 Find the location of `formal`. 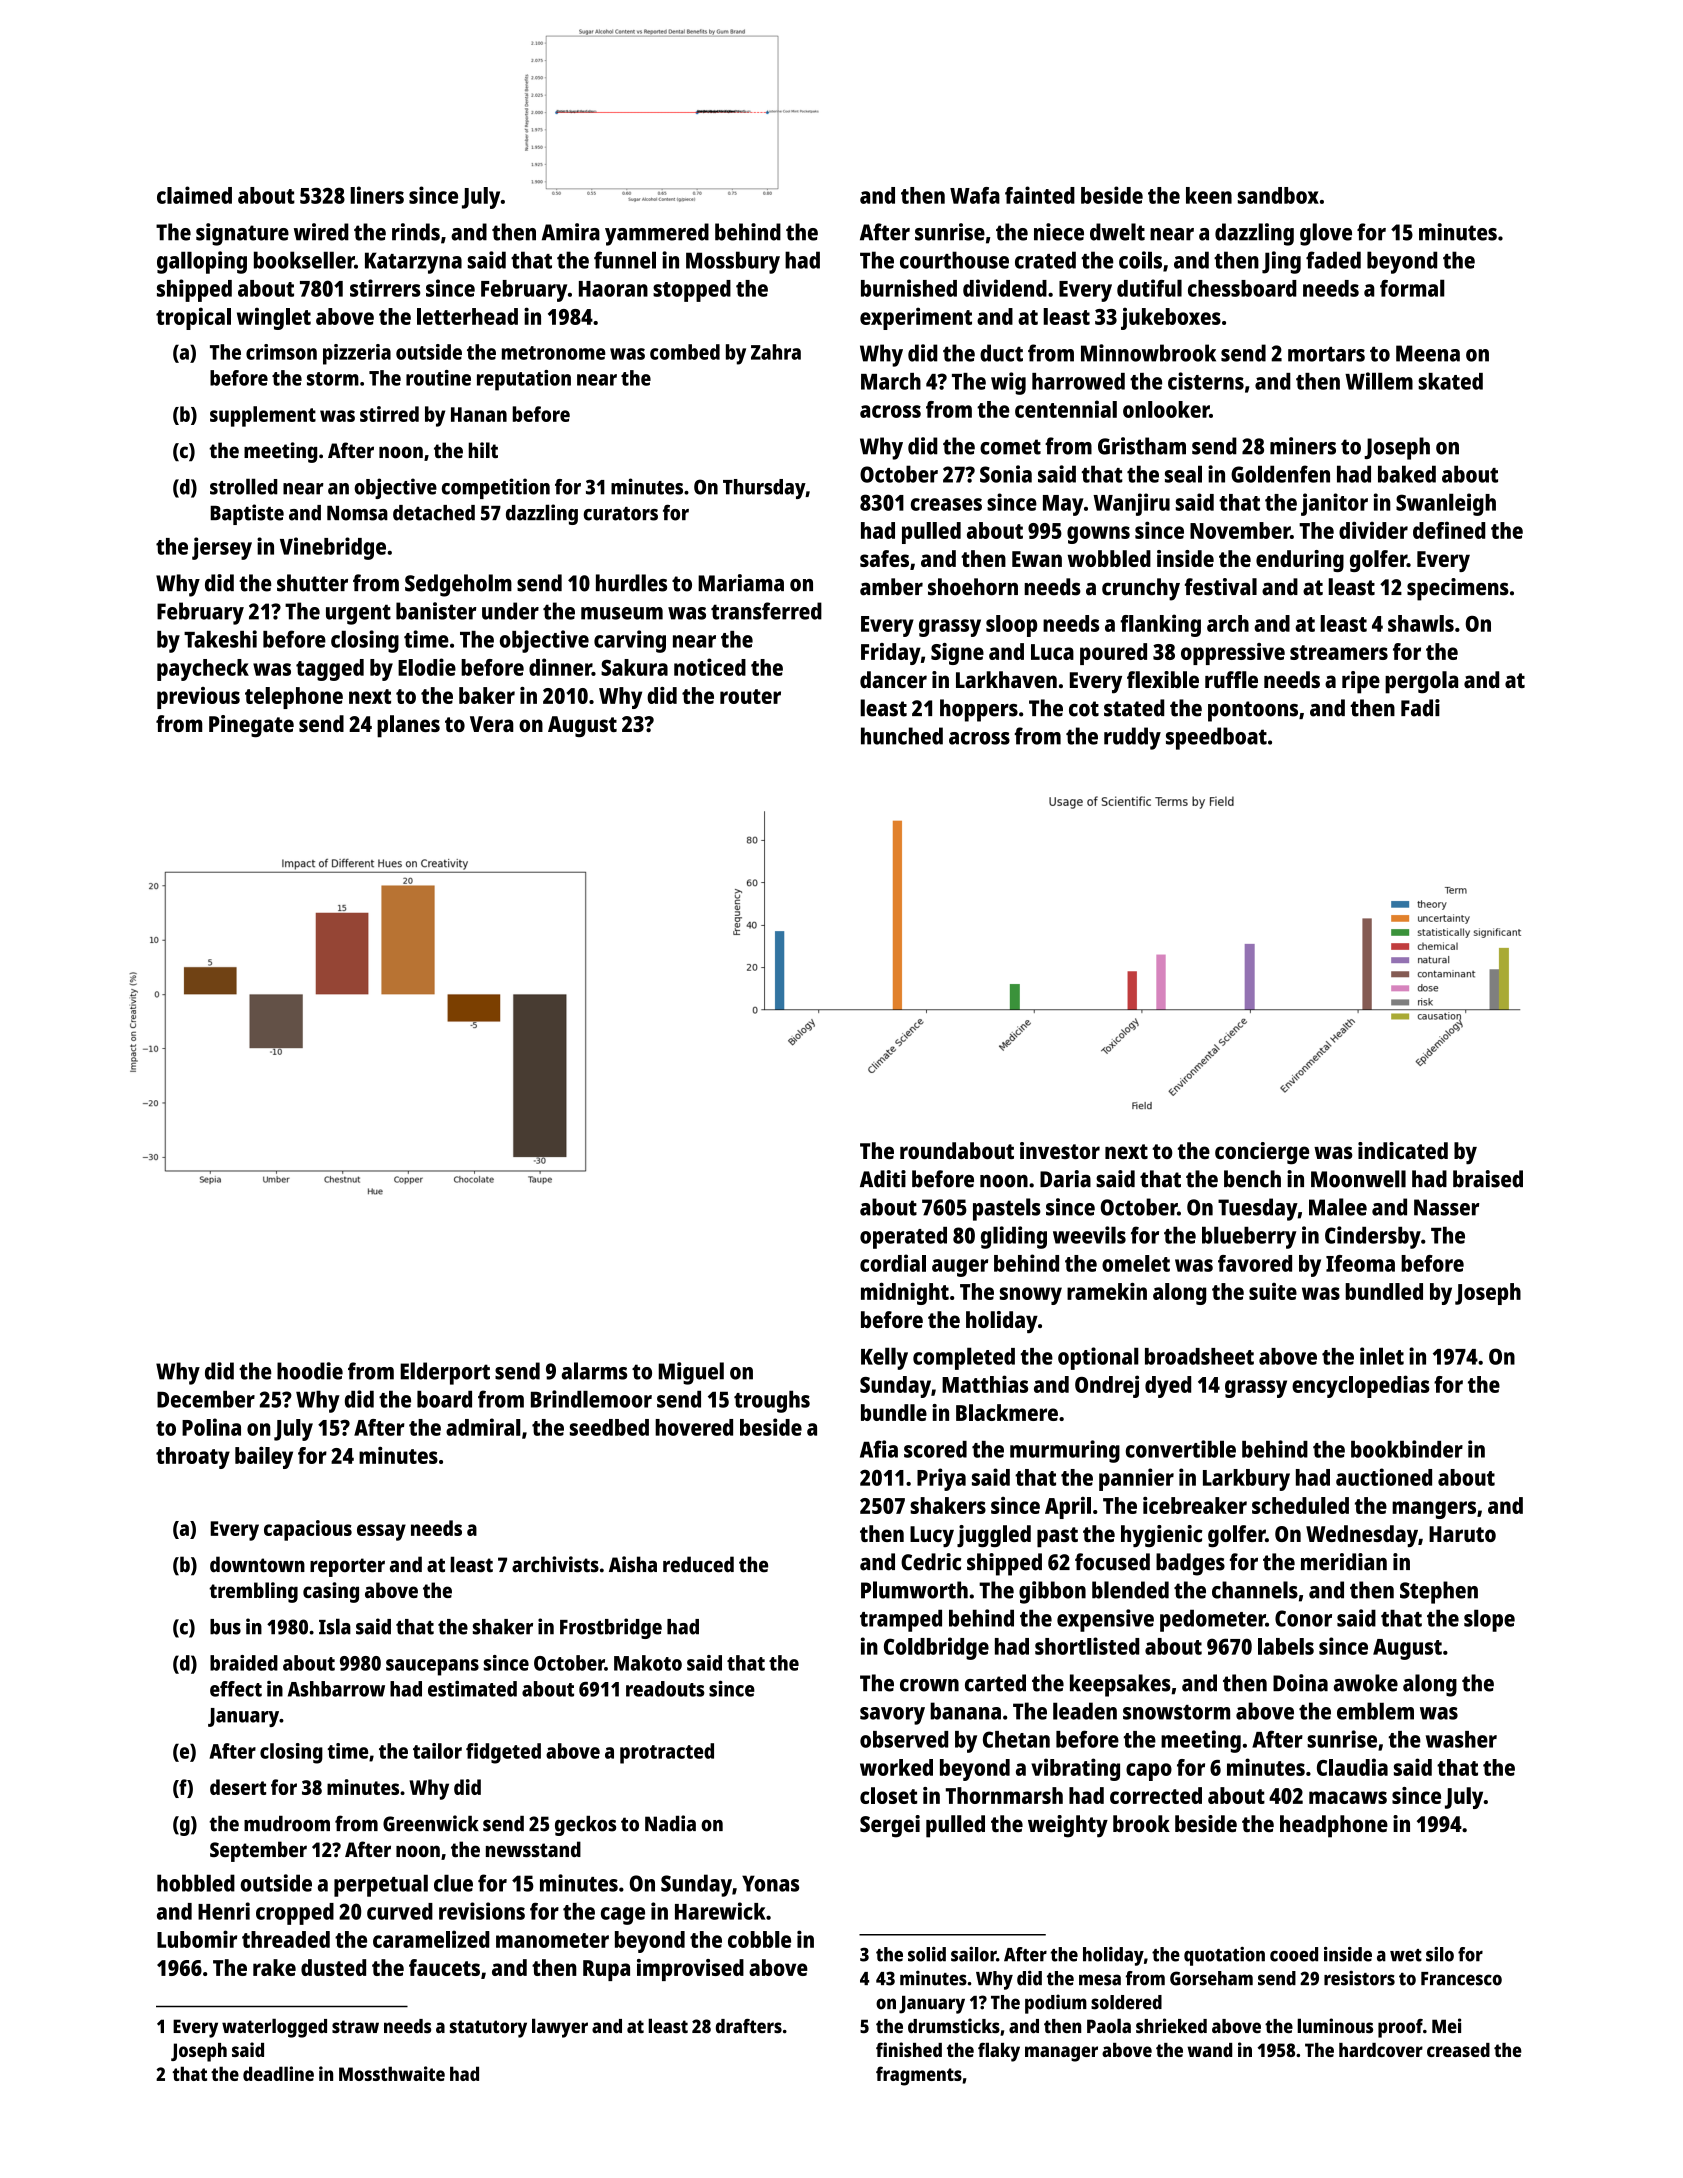

formal is located at coordinates (1412, 288).
